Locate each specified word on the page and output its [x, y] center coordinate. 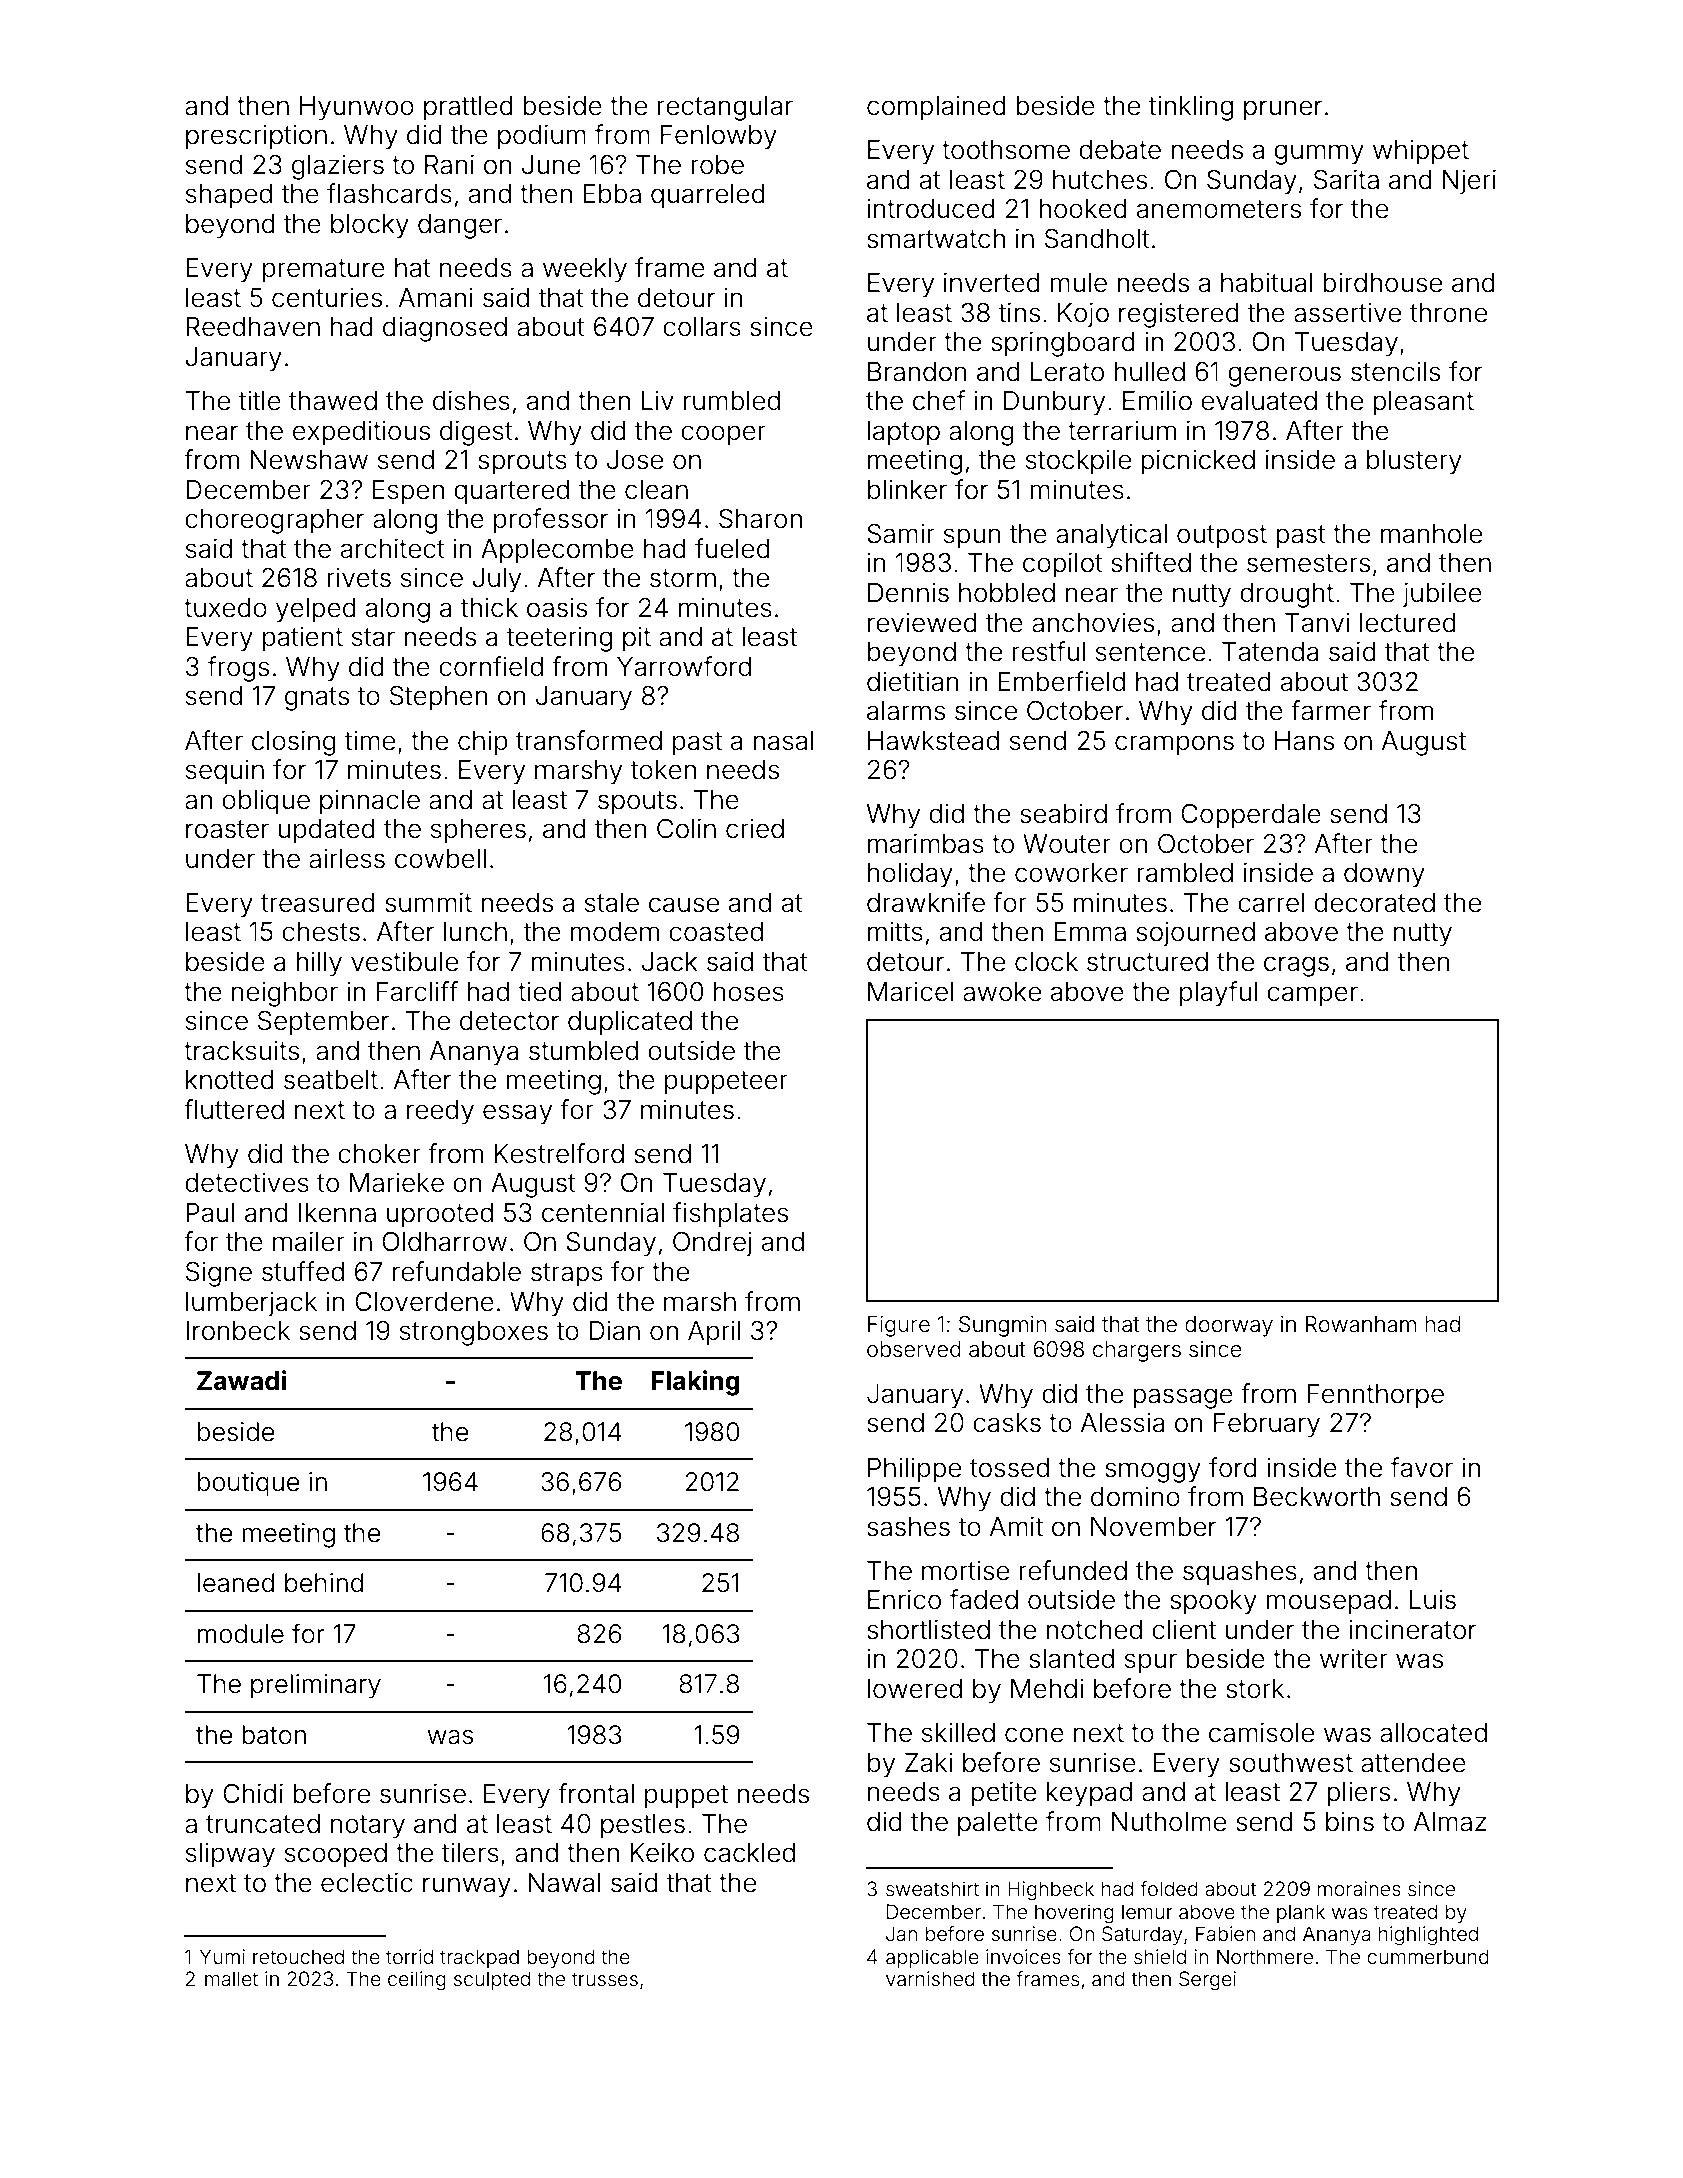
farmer [1331, 710]
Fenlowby [719, 137]
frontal [596, 1793]
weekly [585, 270]
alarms [906, 711]
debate [1120, 150]
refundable [457, 1271]
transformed [589, 740]
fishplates [730, 1215]
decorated [1374, 903]
